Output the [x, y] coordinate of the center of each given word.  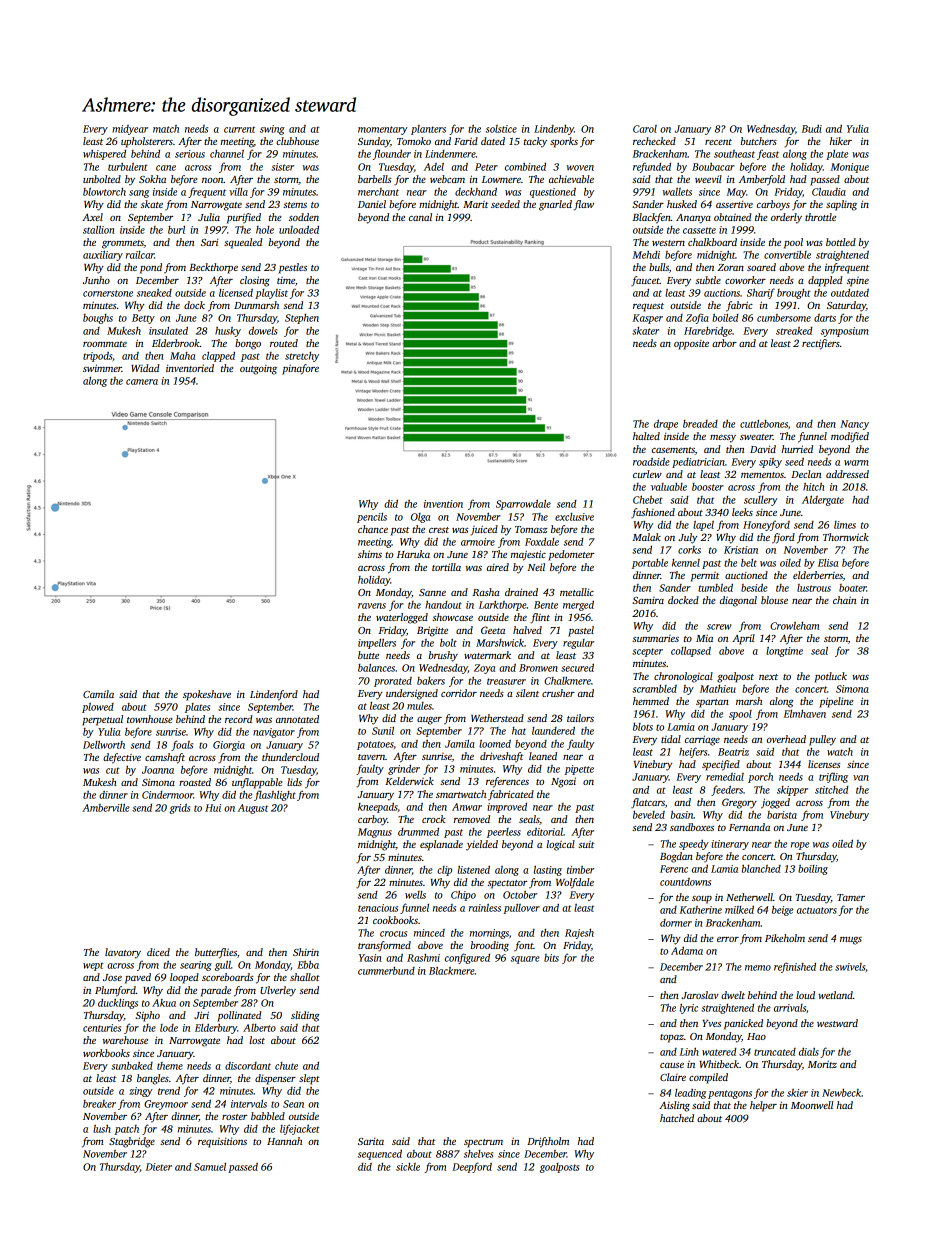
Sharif [761, 293]
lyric [689, 1008]
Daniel [372, 204]
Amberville [106, 807]
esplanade [441, 845]
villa [238, 192]
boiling [813, 870]
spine [858, 282]
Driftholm [548, 1142]
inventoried [190, 368]
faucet [645, 281]
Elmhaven [805, 714]
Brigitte [432, 631]
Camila [98, 694]
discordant [248, 1066]
